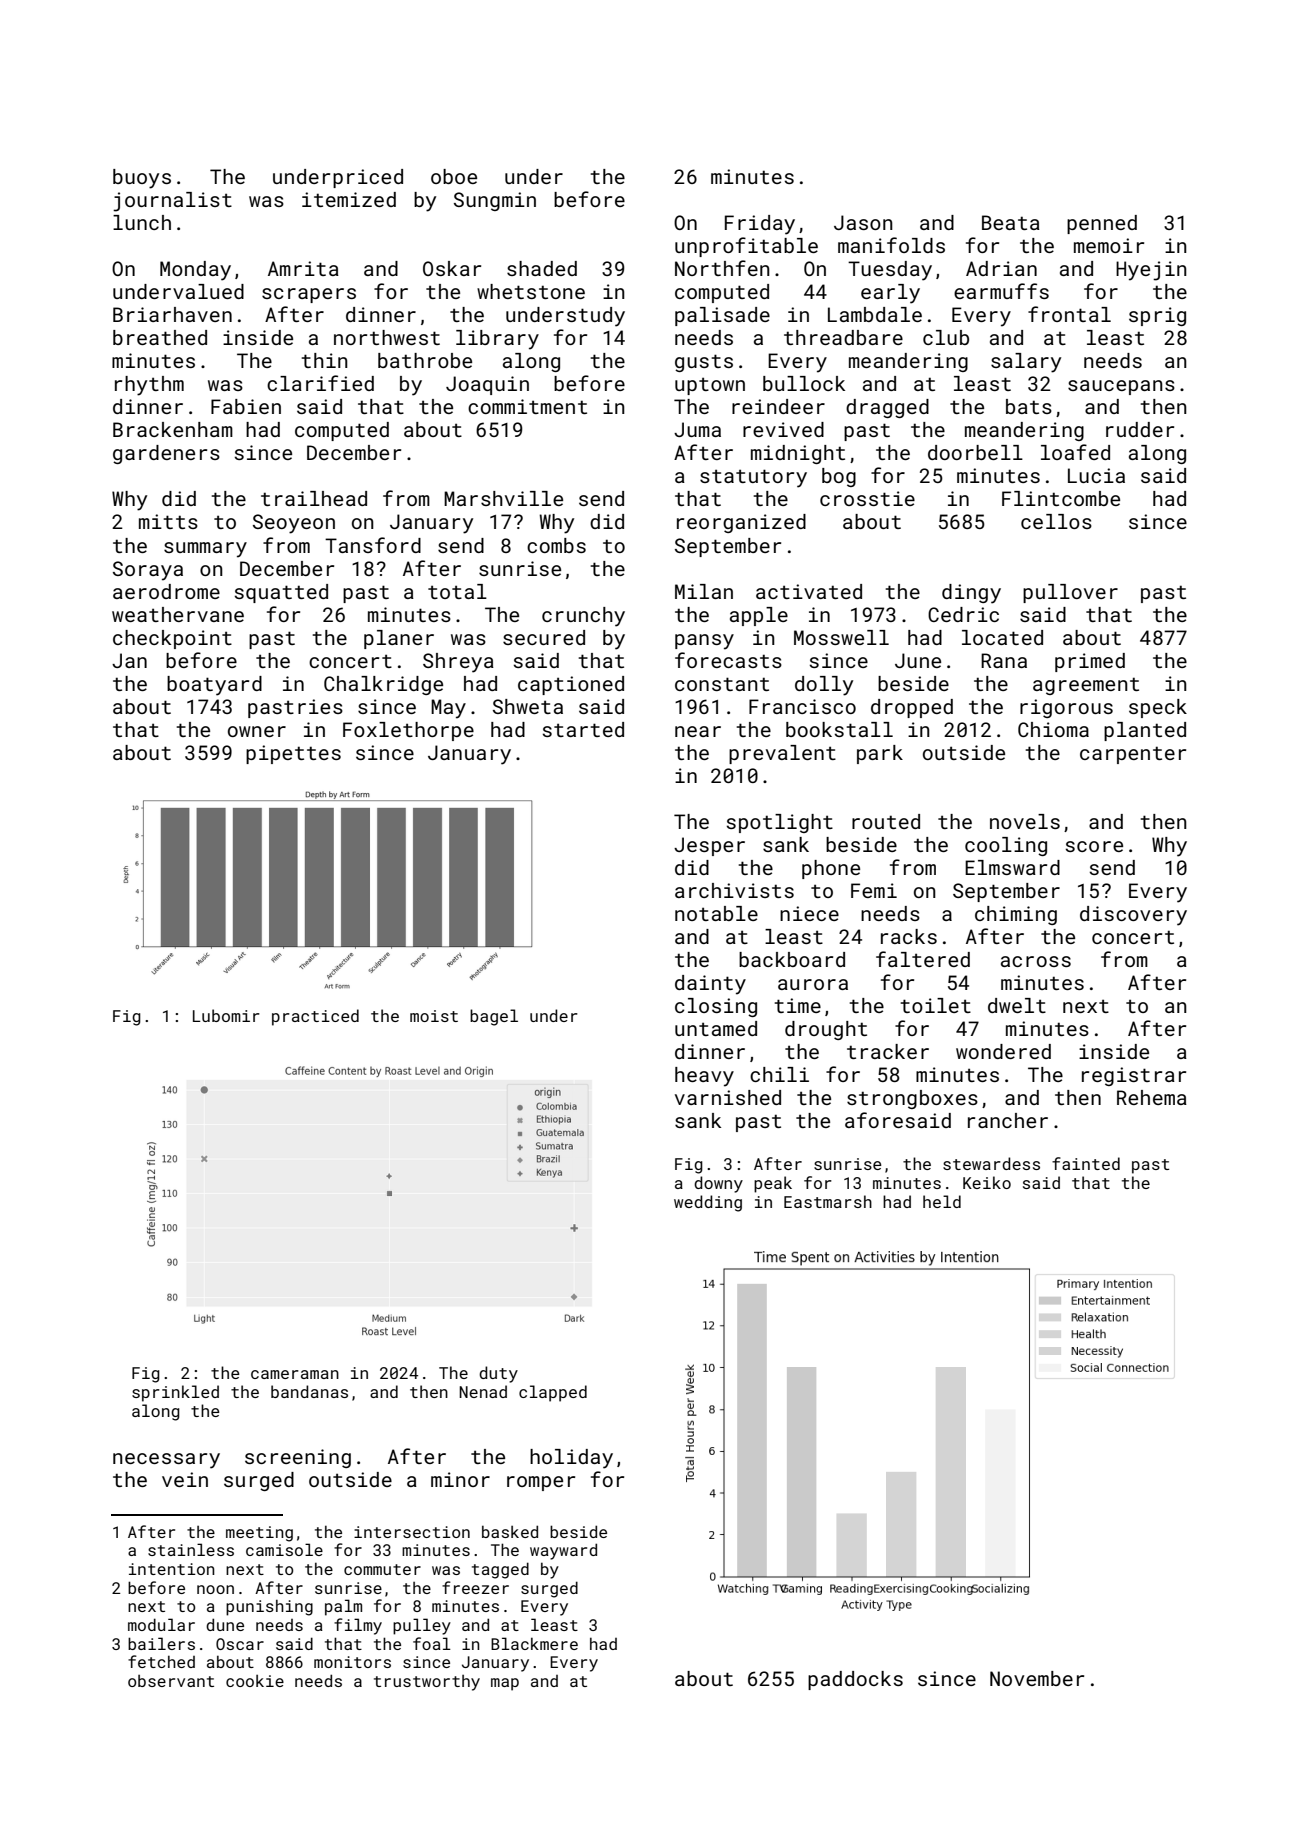 The height and width of the screenshot is (1838, 1300). Describe the element at coordinates (1096, 475) in the screenshot. I see `Lucia` at that location.
